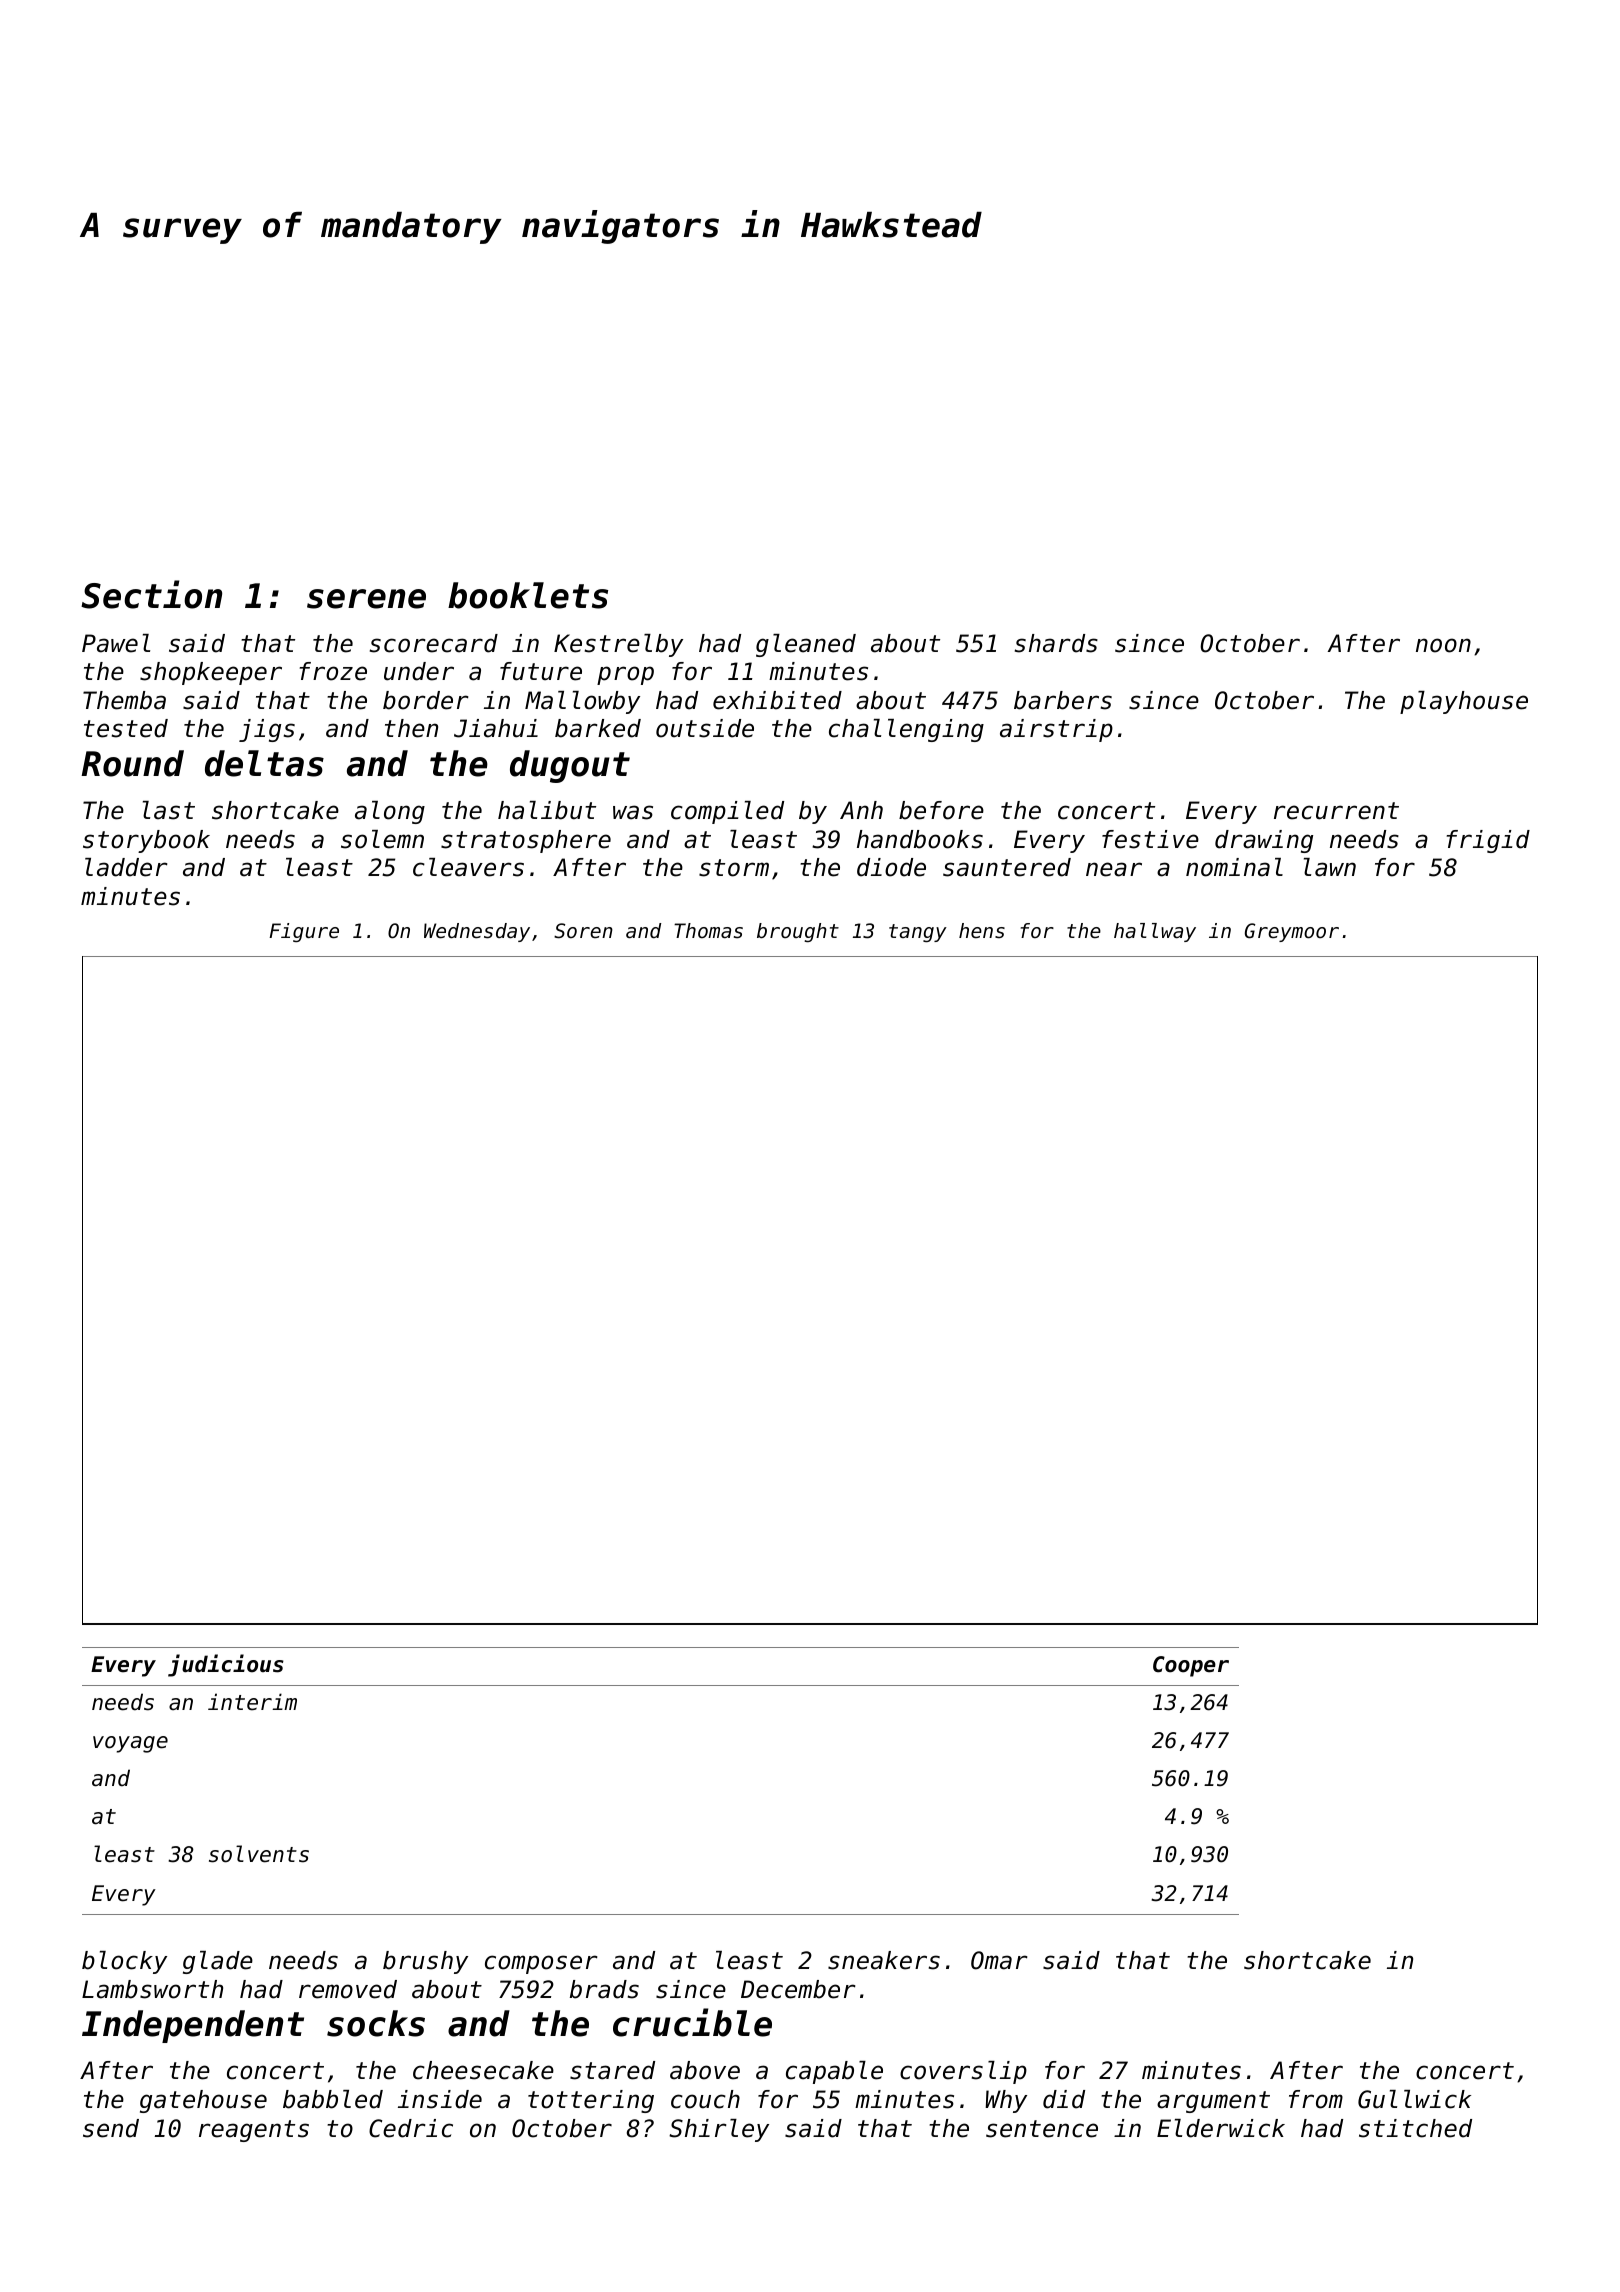 Image resolution: width=1620 pixels, height=2292 pixels. Describe the element at coordinates (1443, 645) in the document. I see `noon` at that location.
